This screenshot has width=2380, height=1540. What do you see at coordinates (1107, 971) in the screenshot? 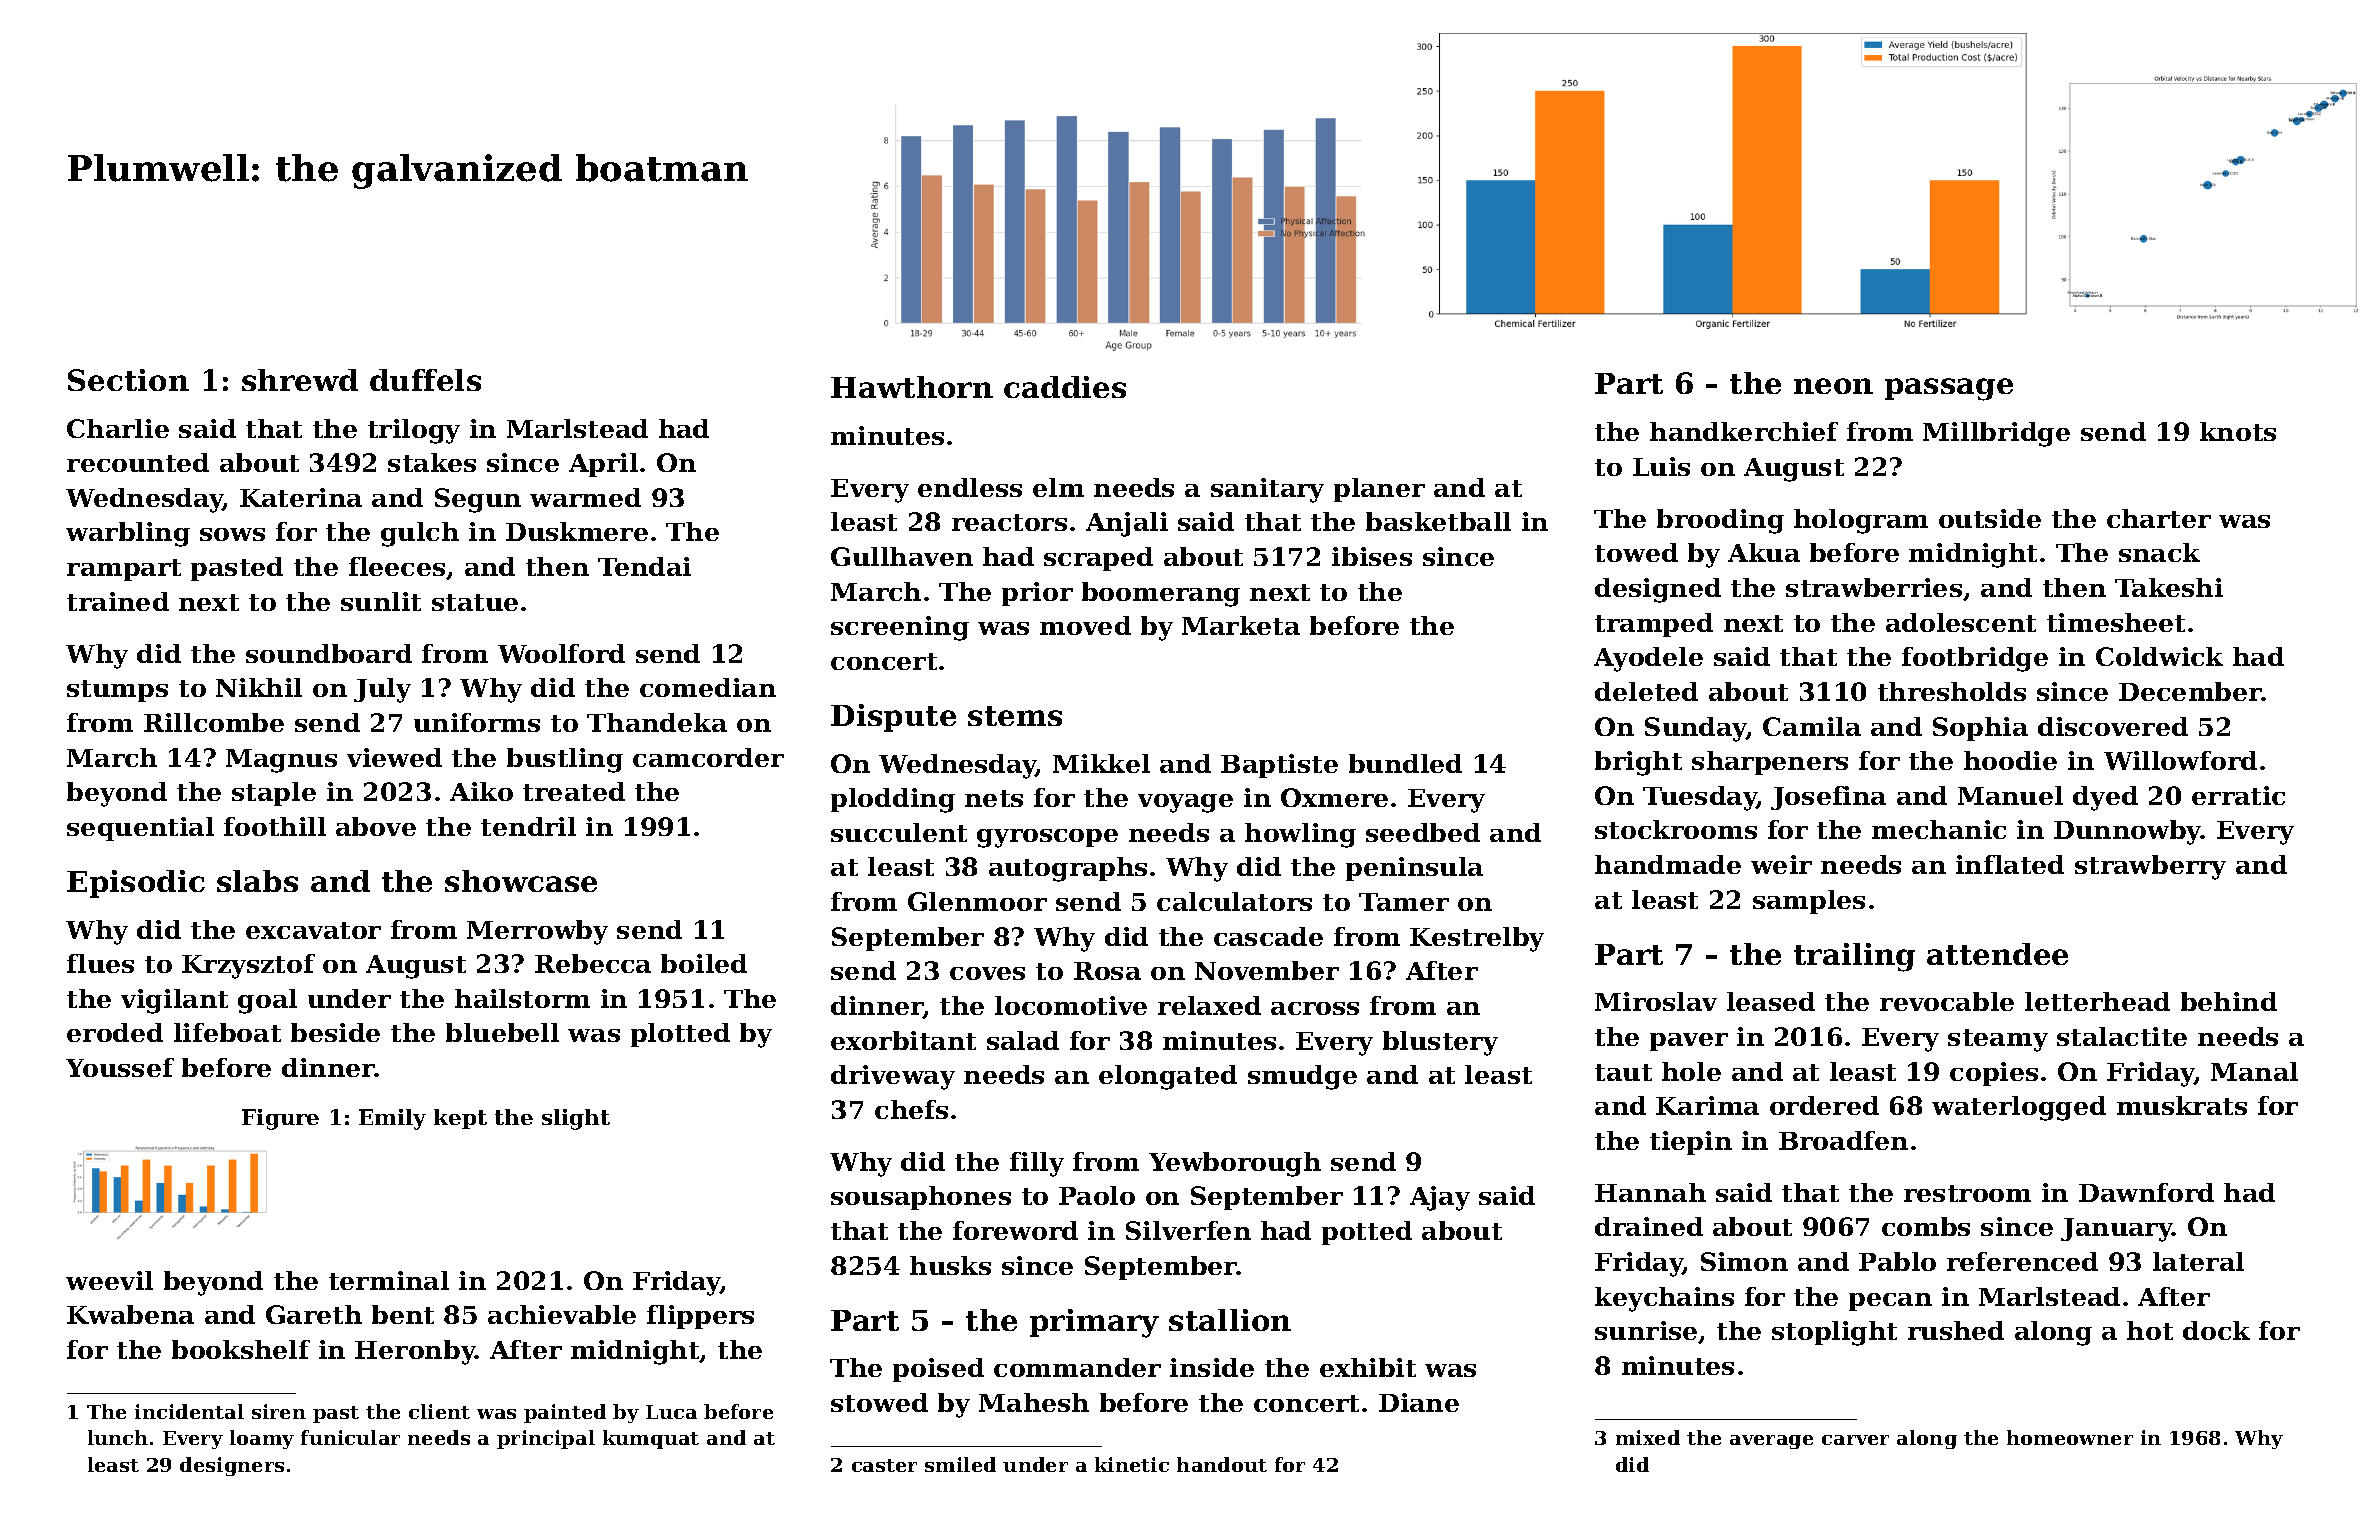
I see `Rosa` at bounding box center [1107, 971].
